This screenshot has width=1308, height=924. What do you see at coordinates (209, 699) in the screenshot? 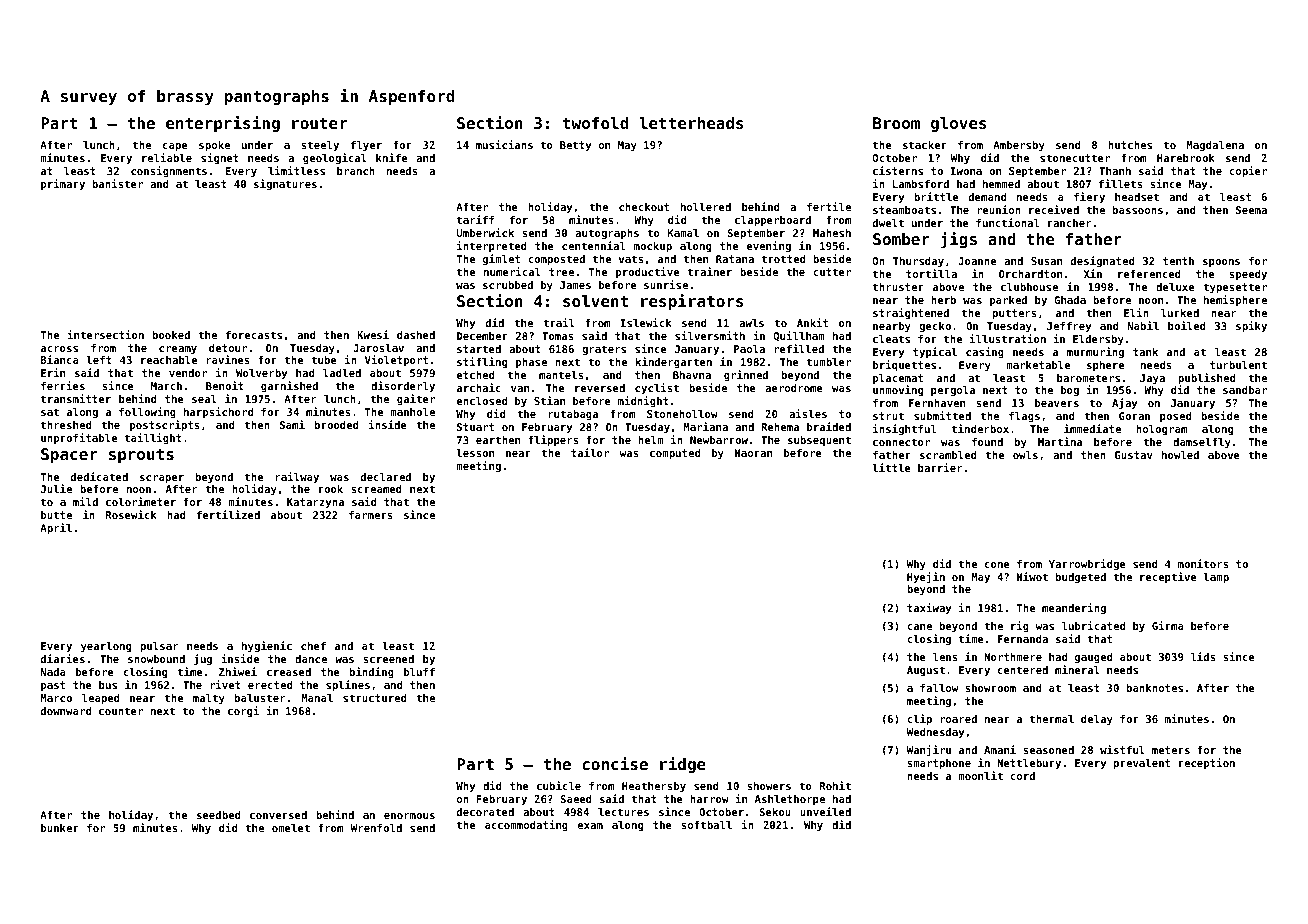
I see `malty` at bounding box center [209, 699].
